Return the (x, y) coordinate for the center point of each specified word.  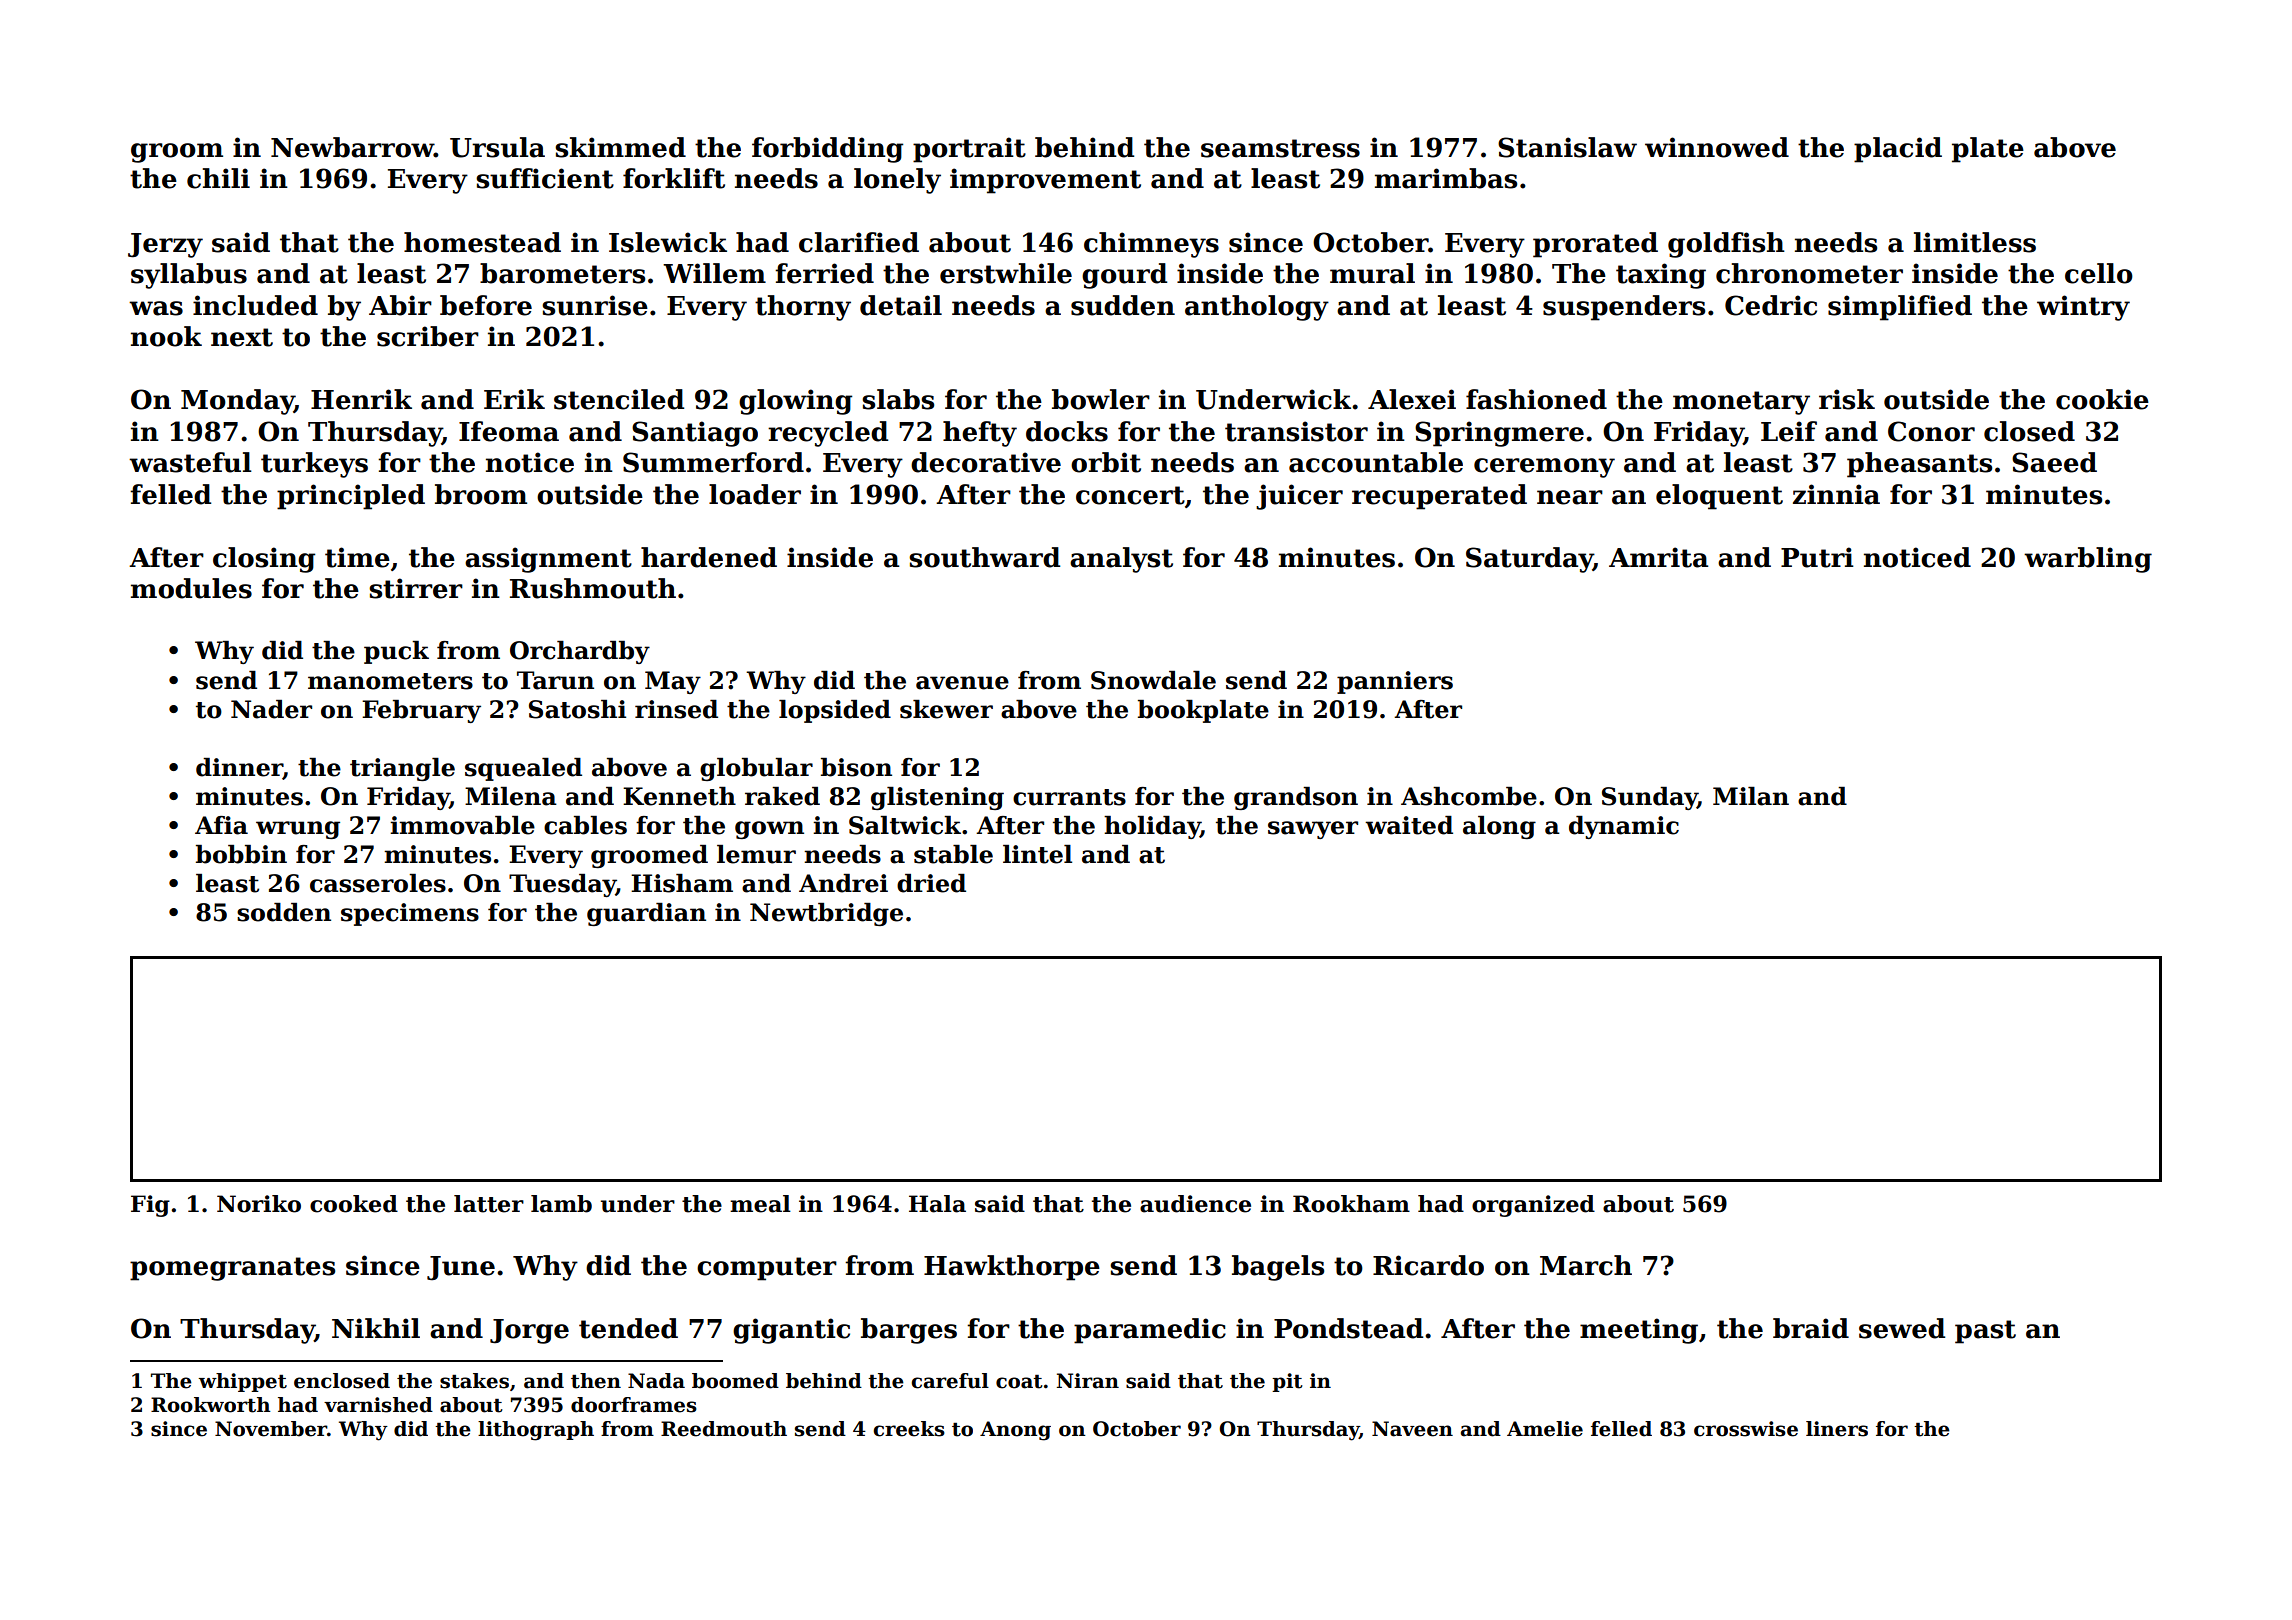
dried (931, 883)
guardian (646, 914)
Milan (1751, 796)
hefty (980, 434)
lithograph (536, 1431)
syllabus (189, 276)
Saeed (2054, 462)
